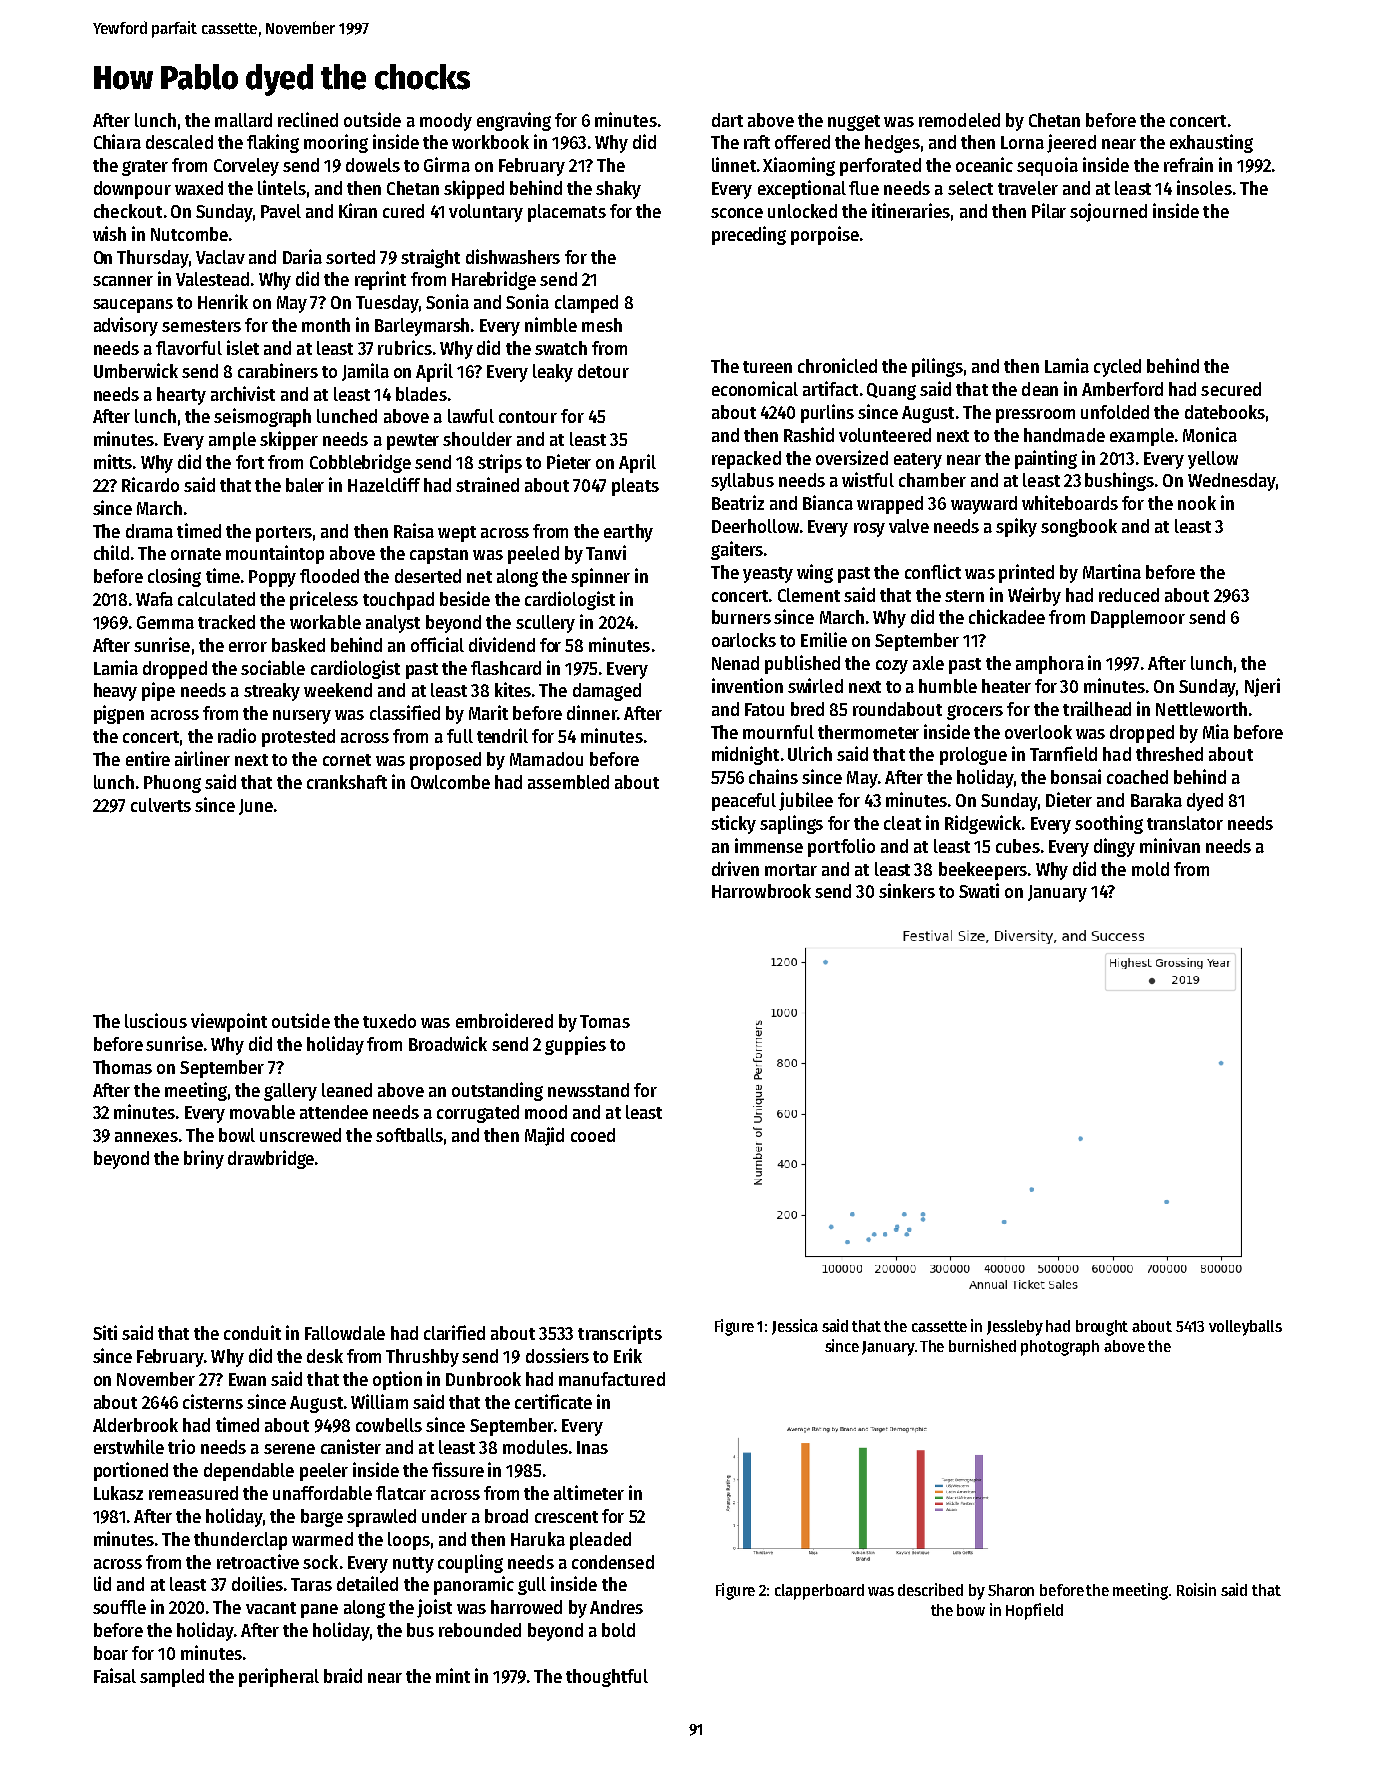  Describe the element at coordinates (1026, 573) in the document. I see `printed` at that location.
